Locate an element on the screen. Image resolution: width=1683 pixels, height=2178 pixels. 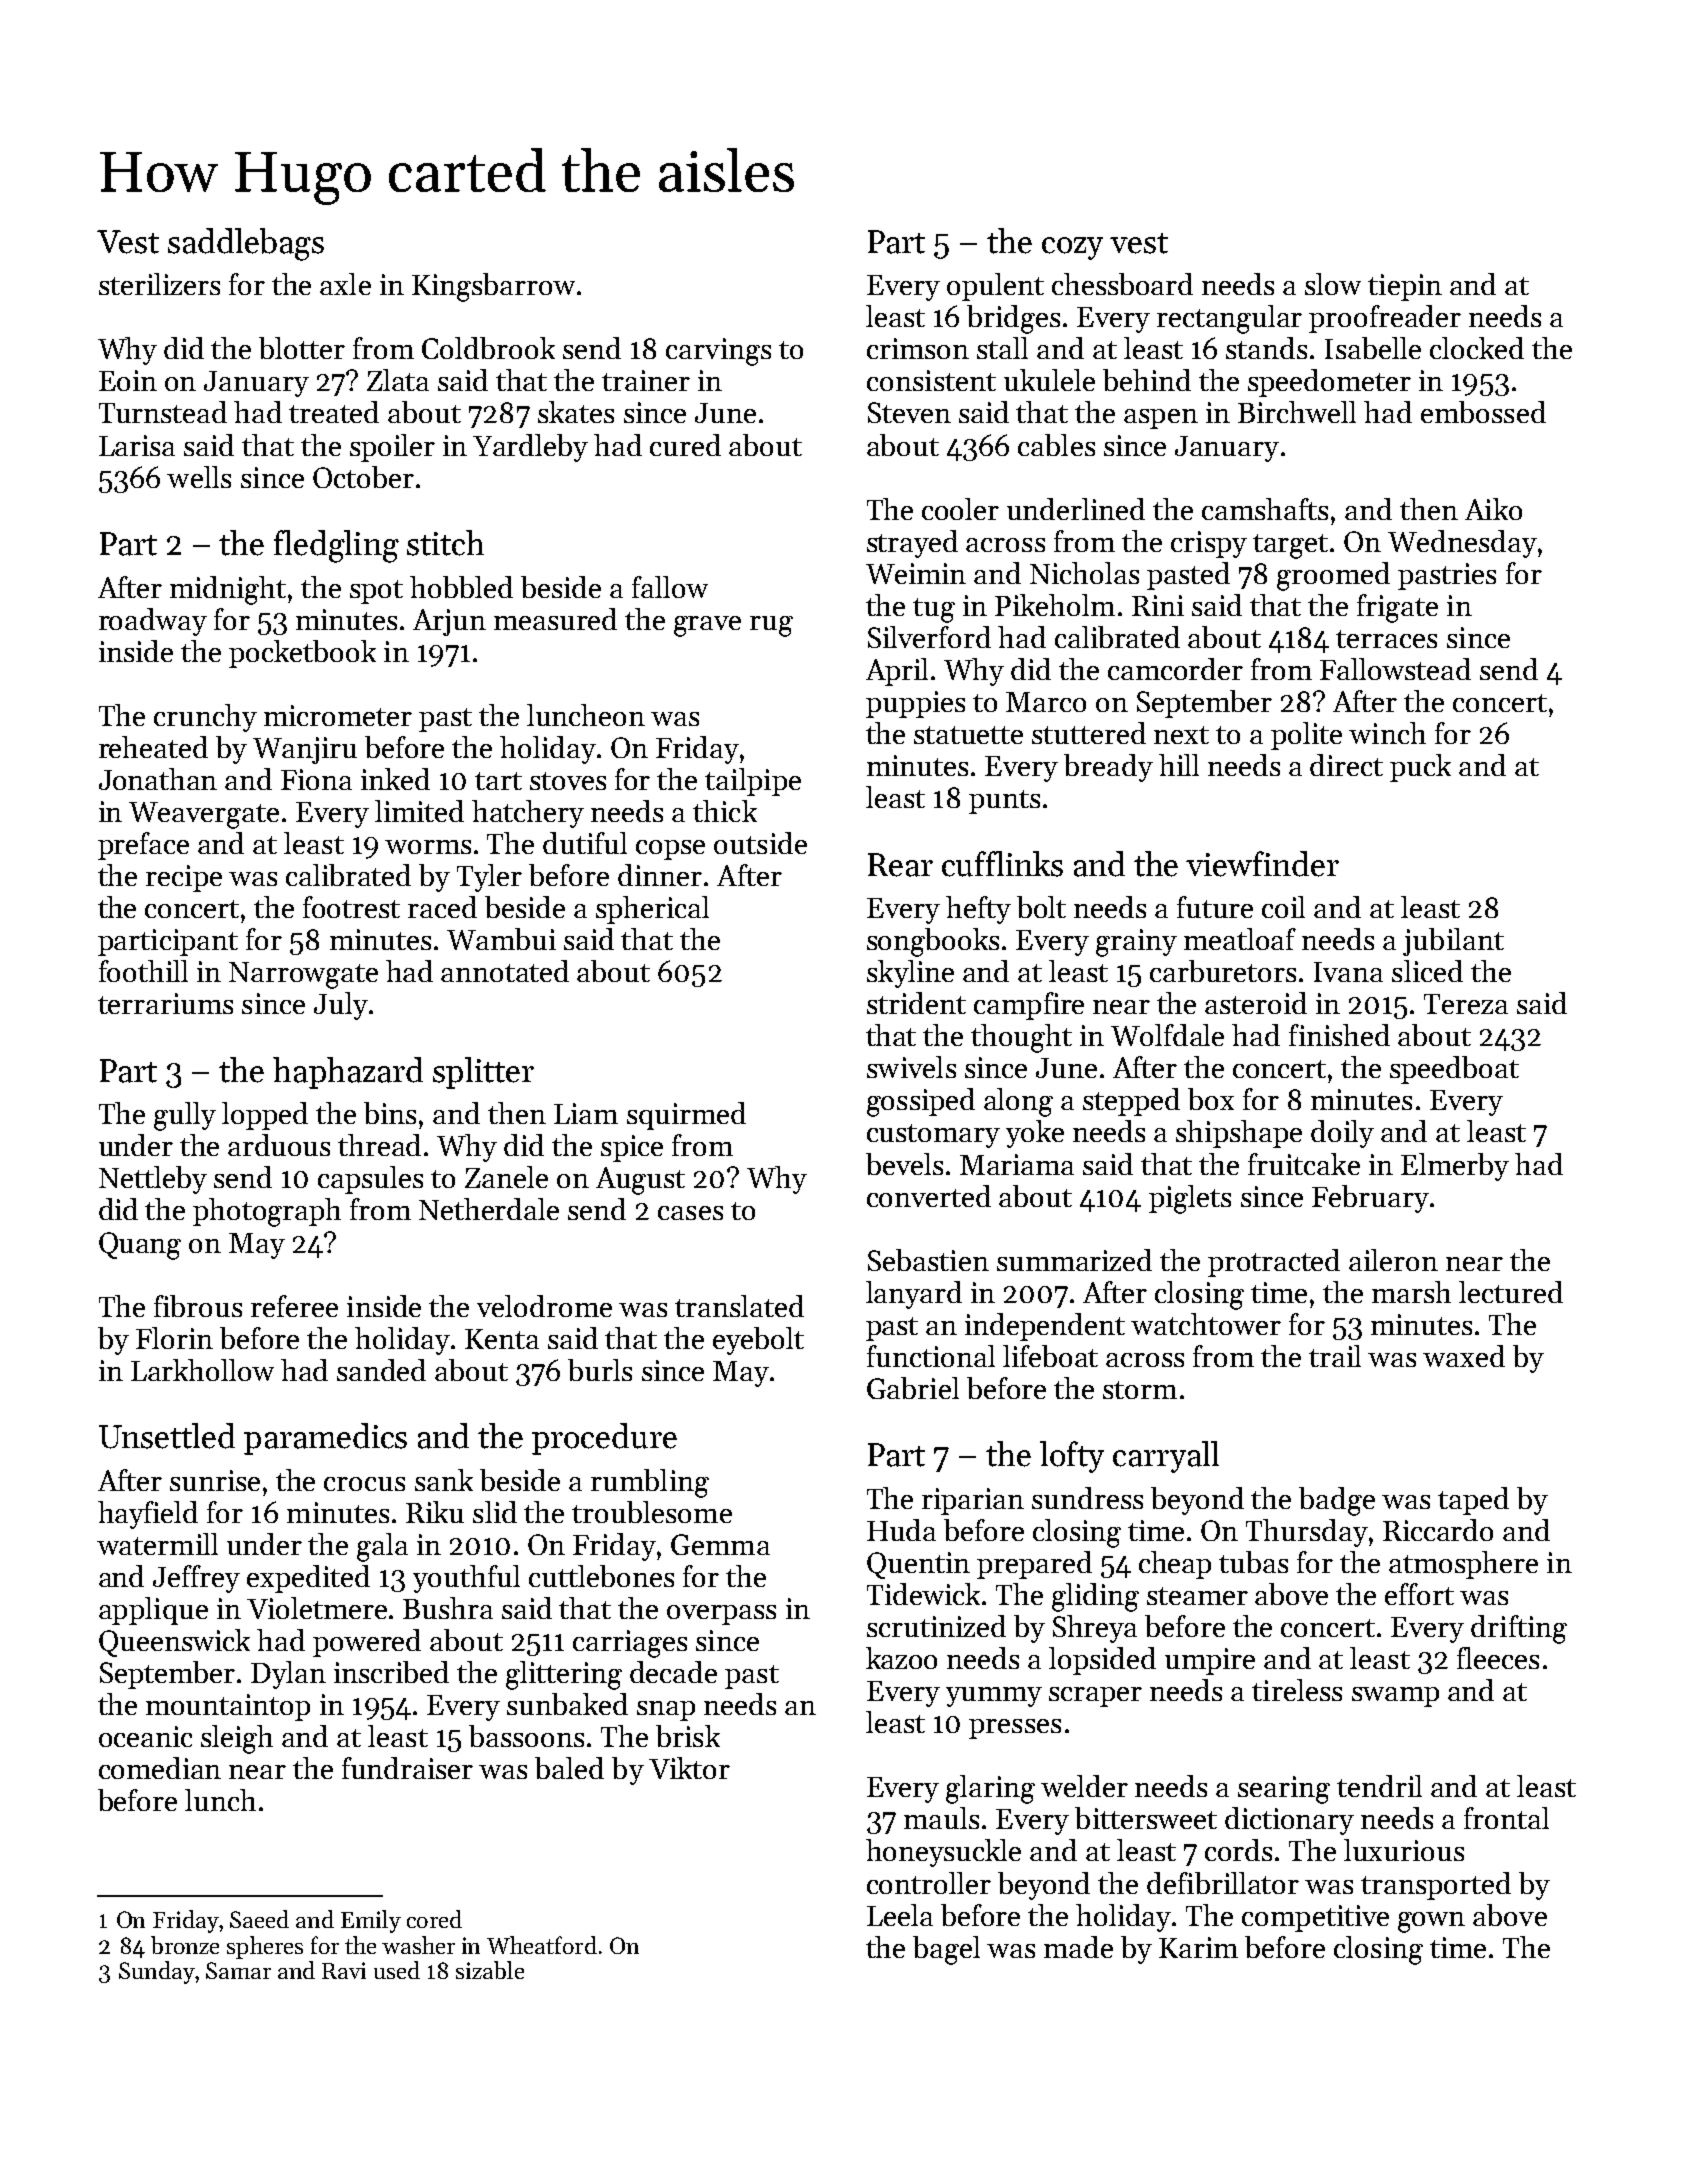
measured is located at coordinates (555, 619).
